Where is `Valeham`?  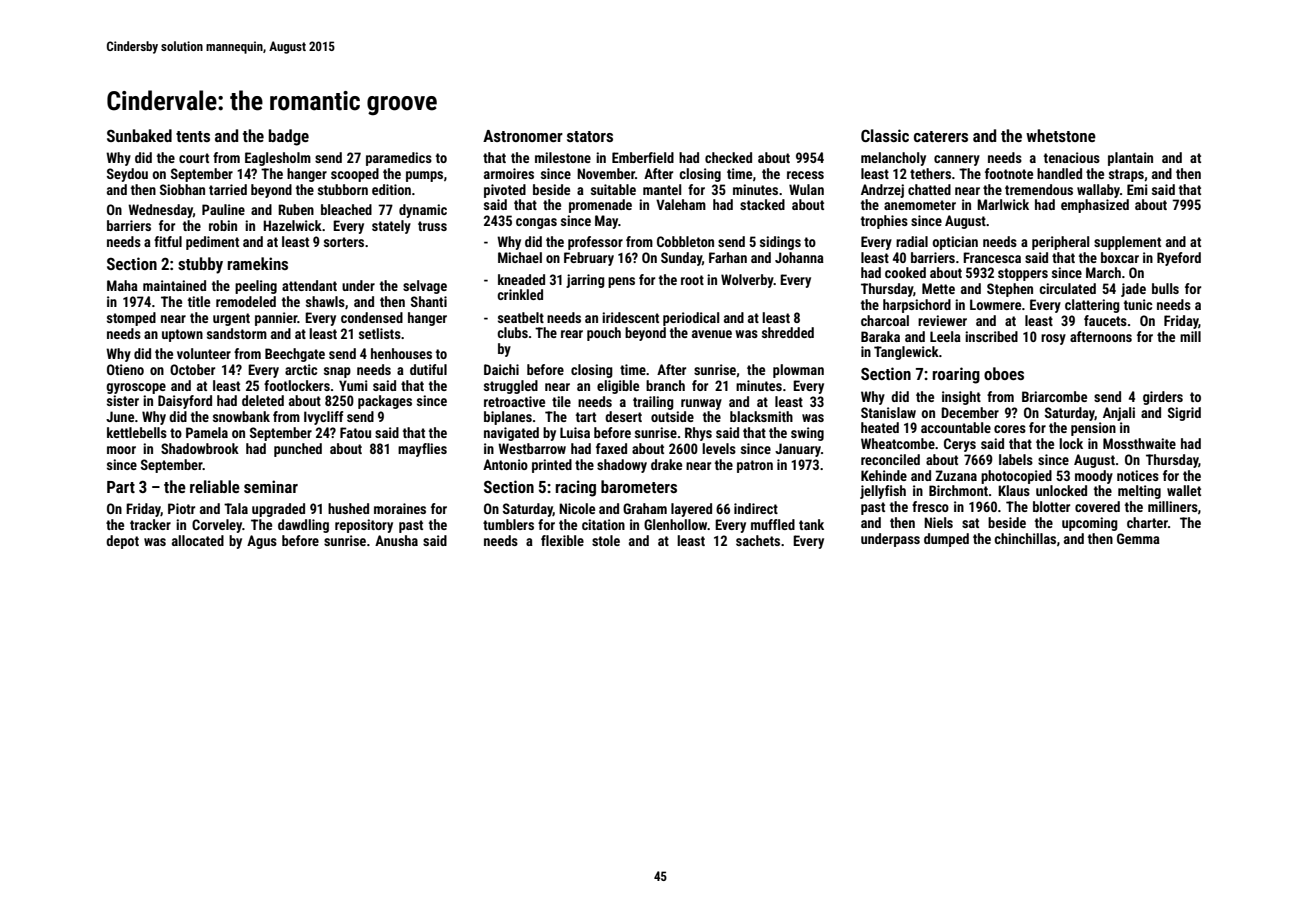
Valeham is located at coordinates (681, 204).
